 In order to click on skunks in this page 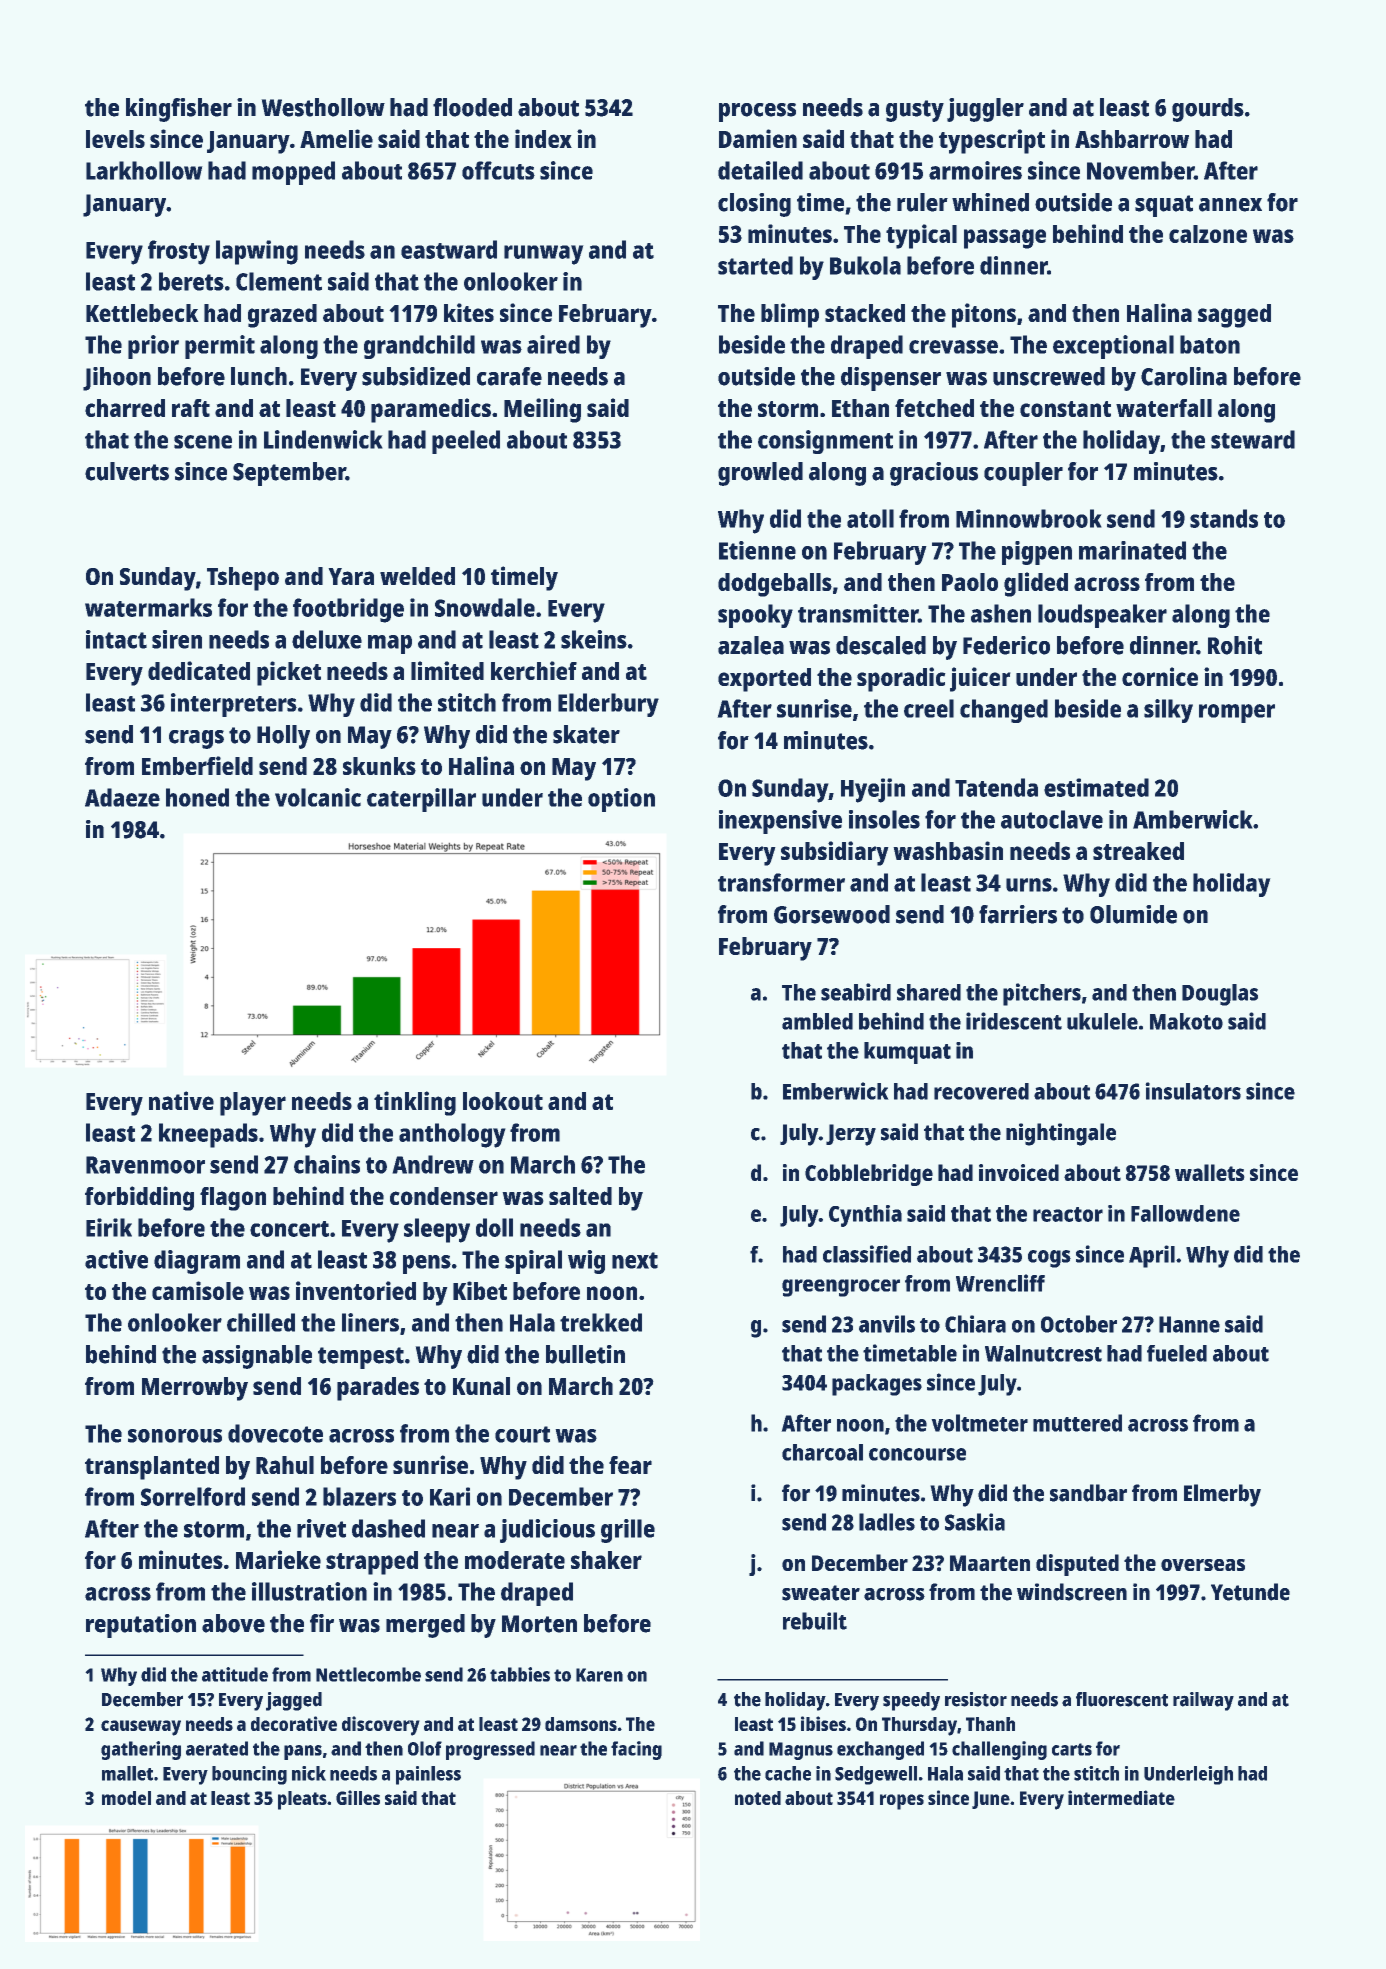, I will do `click(379, 766)`.
